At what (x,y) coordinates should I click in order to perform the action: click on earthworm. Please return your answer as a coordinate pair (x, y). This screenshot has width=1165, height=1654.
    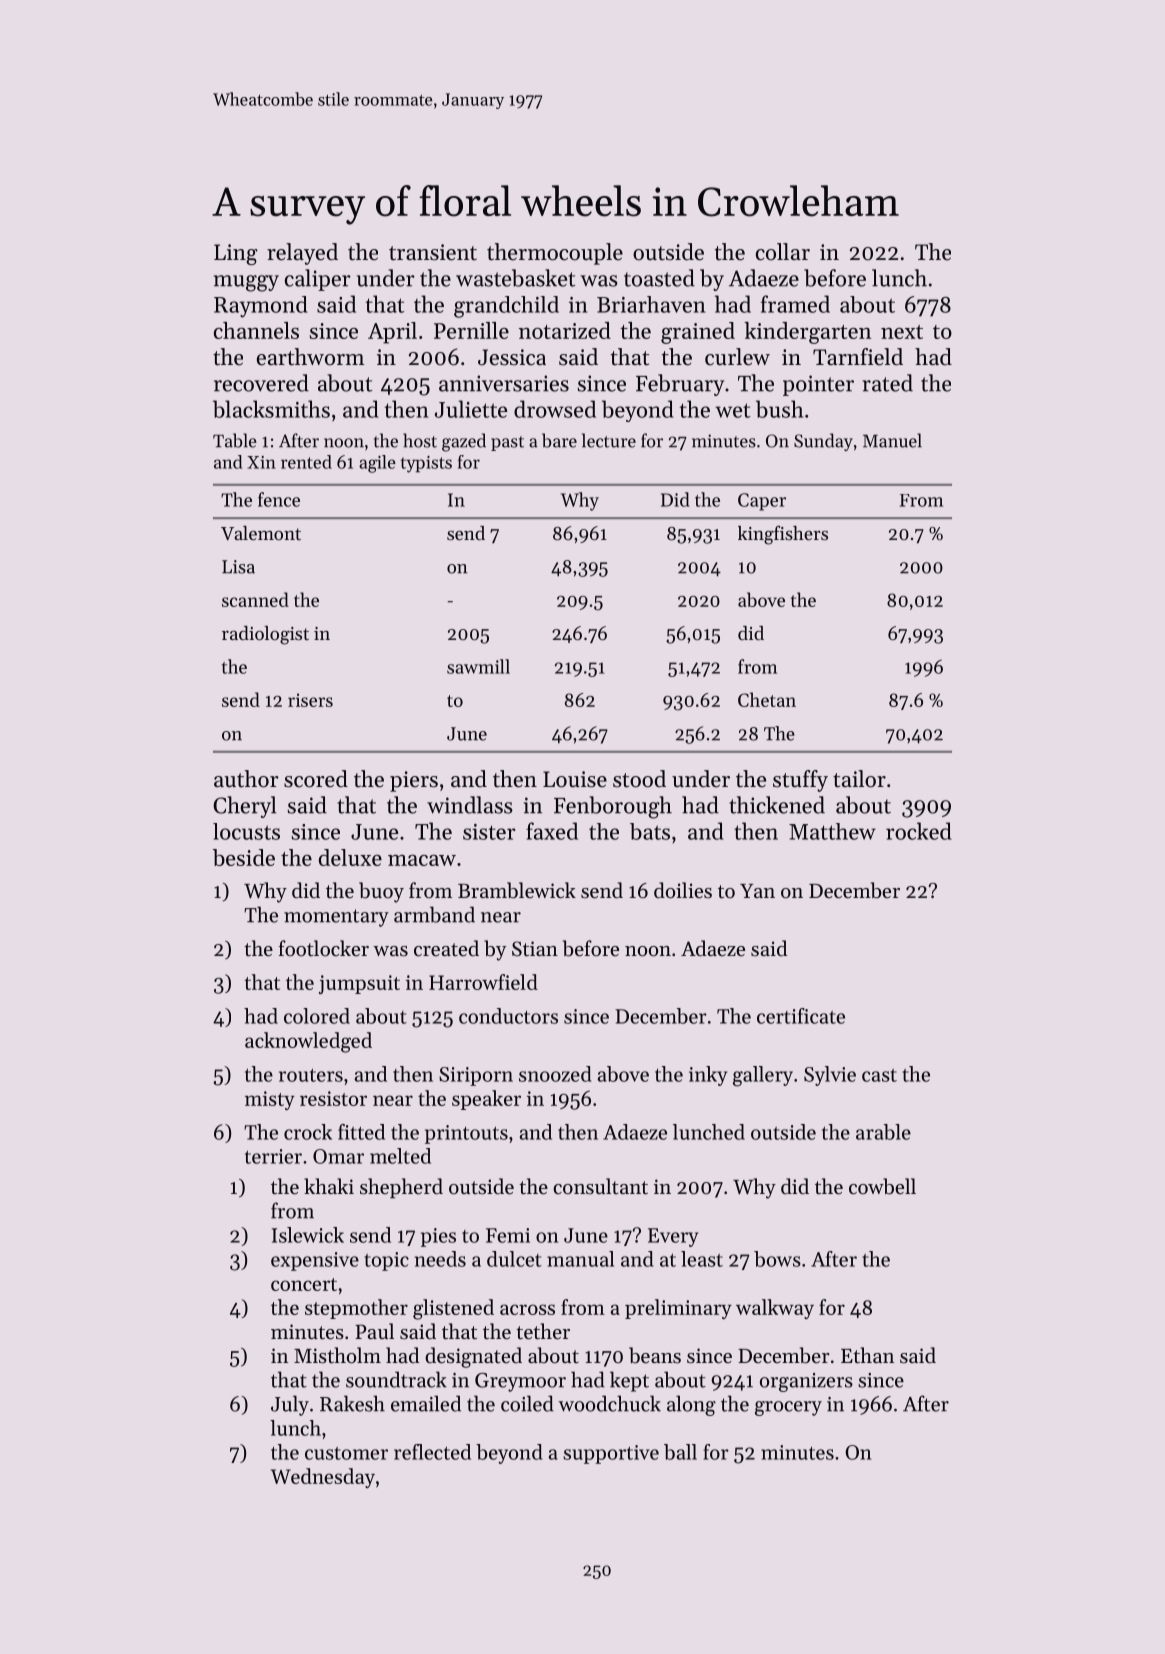
    Looking at the image, I should click on (310, 357).
